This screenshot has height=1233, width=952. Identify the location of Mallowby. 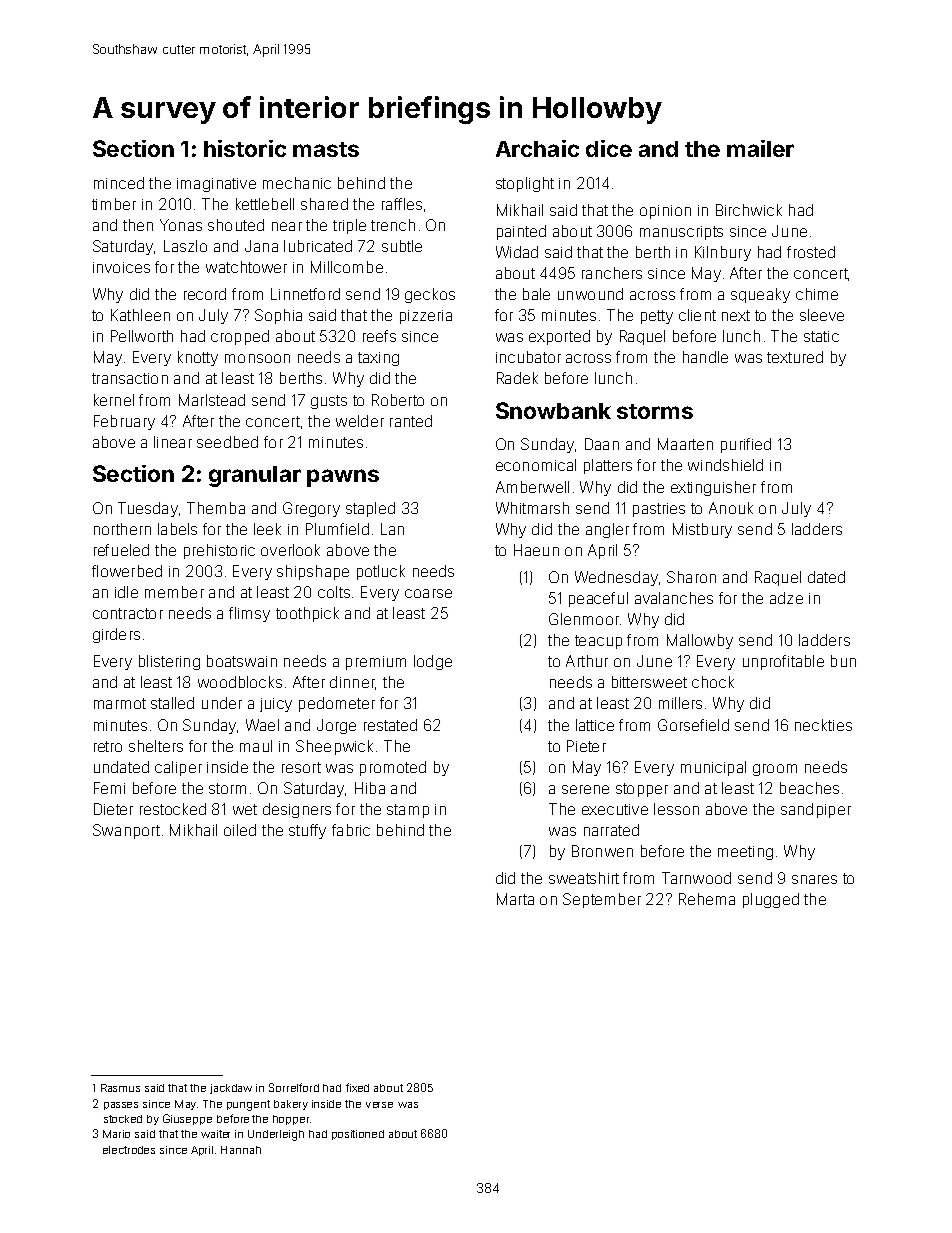
(700, 641).
